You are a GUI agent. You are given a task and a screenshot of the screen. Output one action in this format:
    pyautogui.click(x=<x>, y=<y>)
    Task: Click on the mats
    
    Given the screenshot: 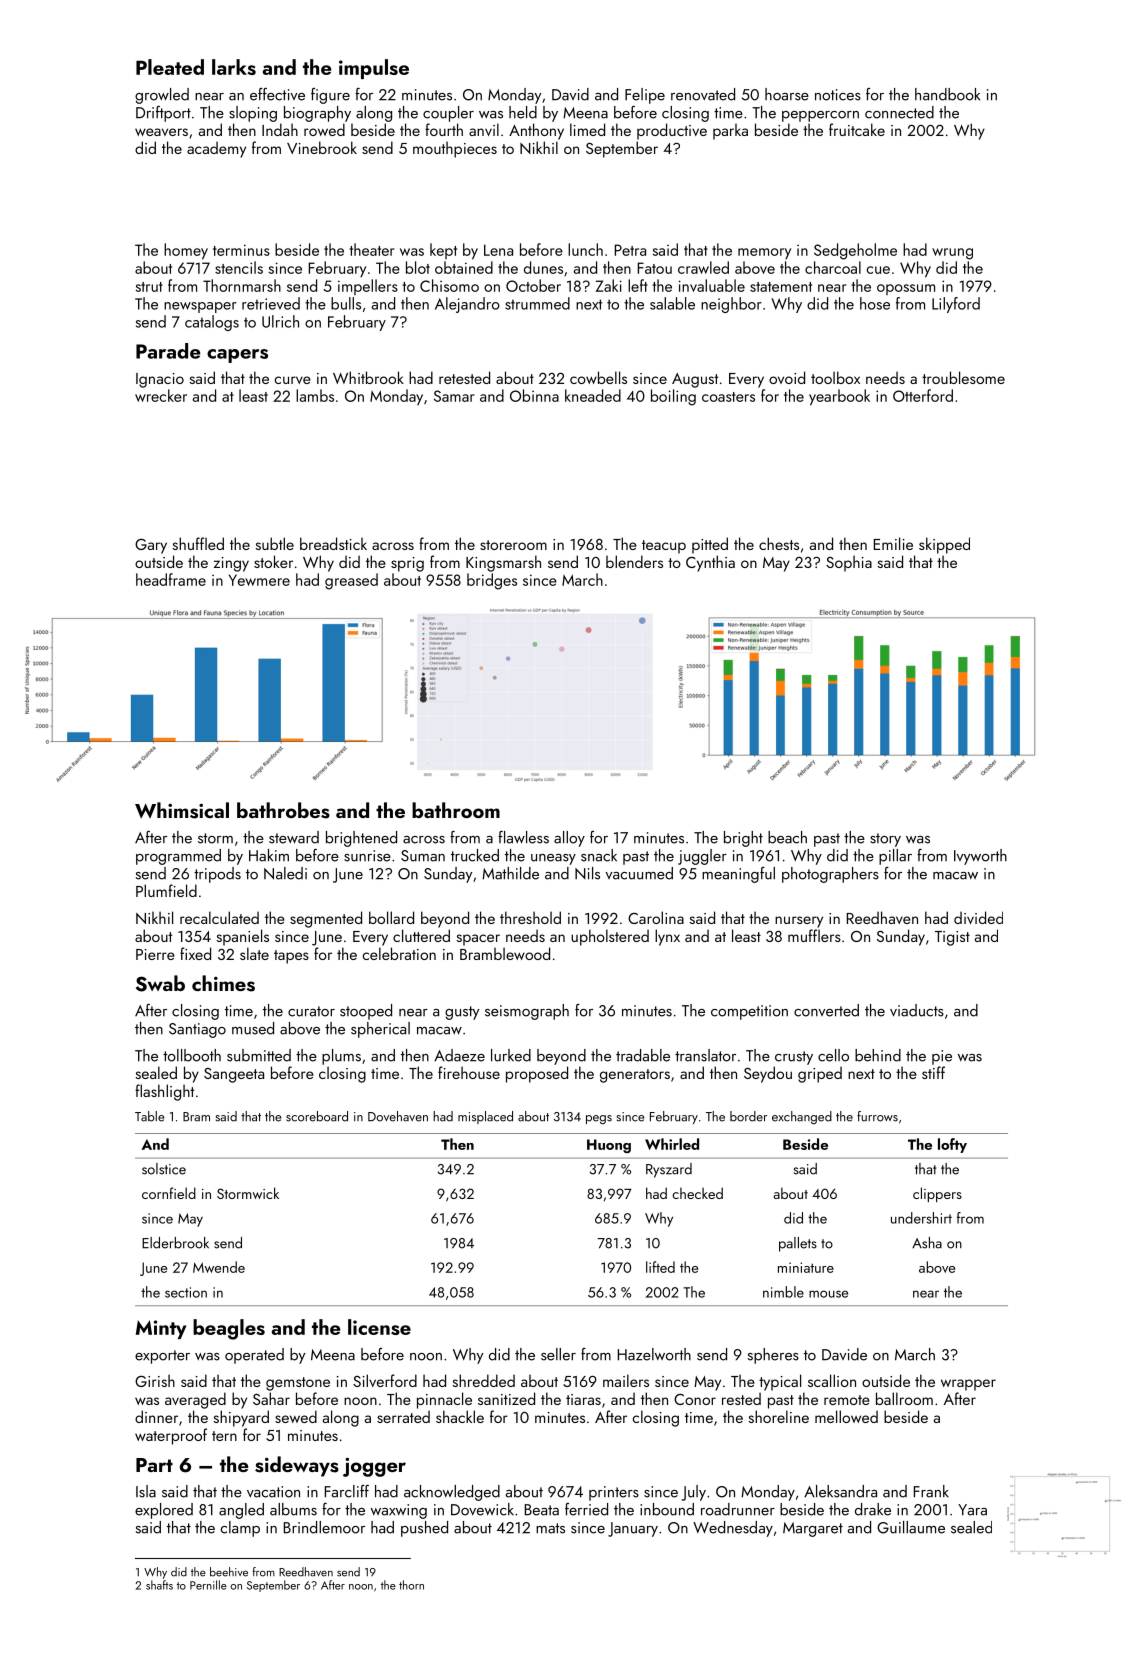 What is the action you would take?
    pyautogui.click(x=550, y=1528)
